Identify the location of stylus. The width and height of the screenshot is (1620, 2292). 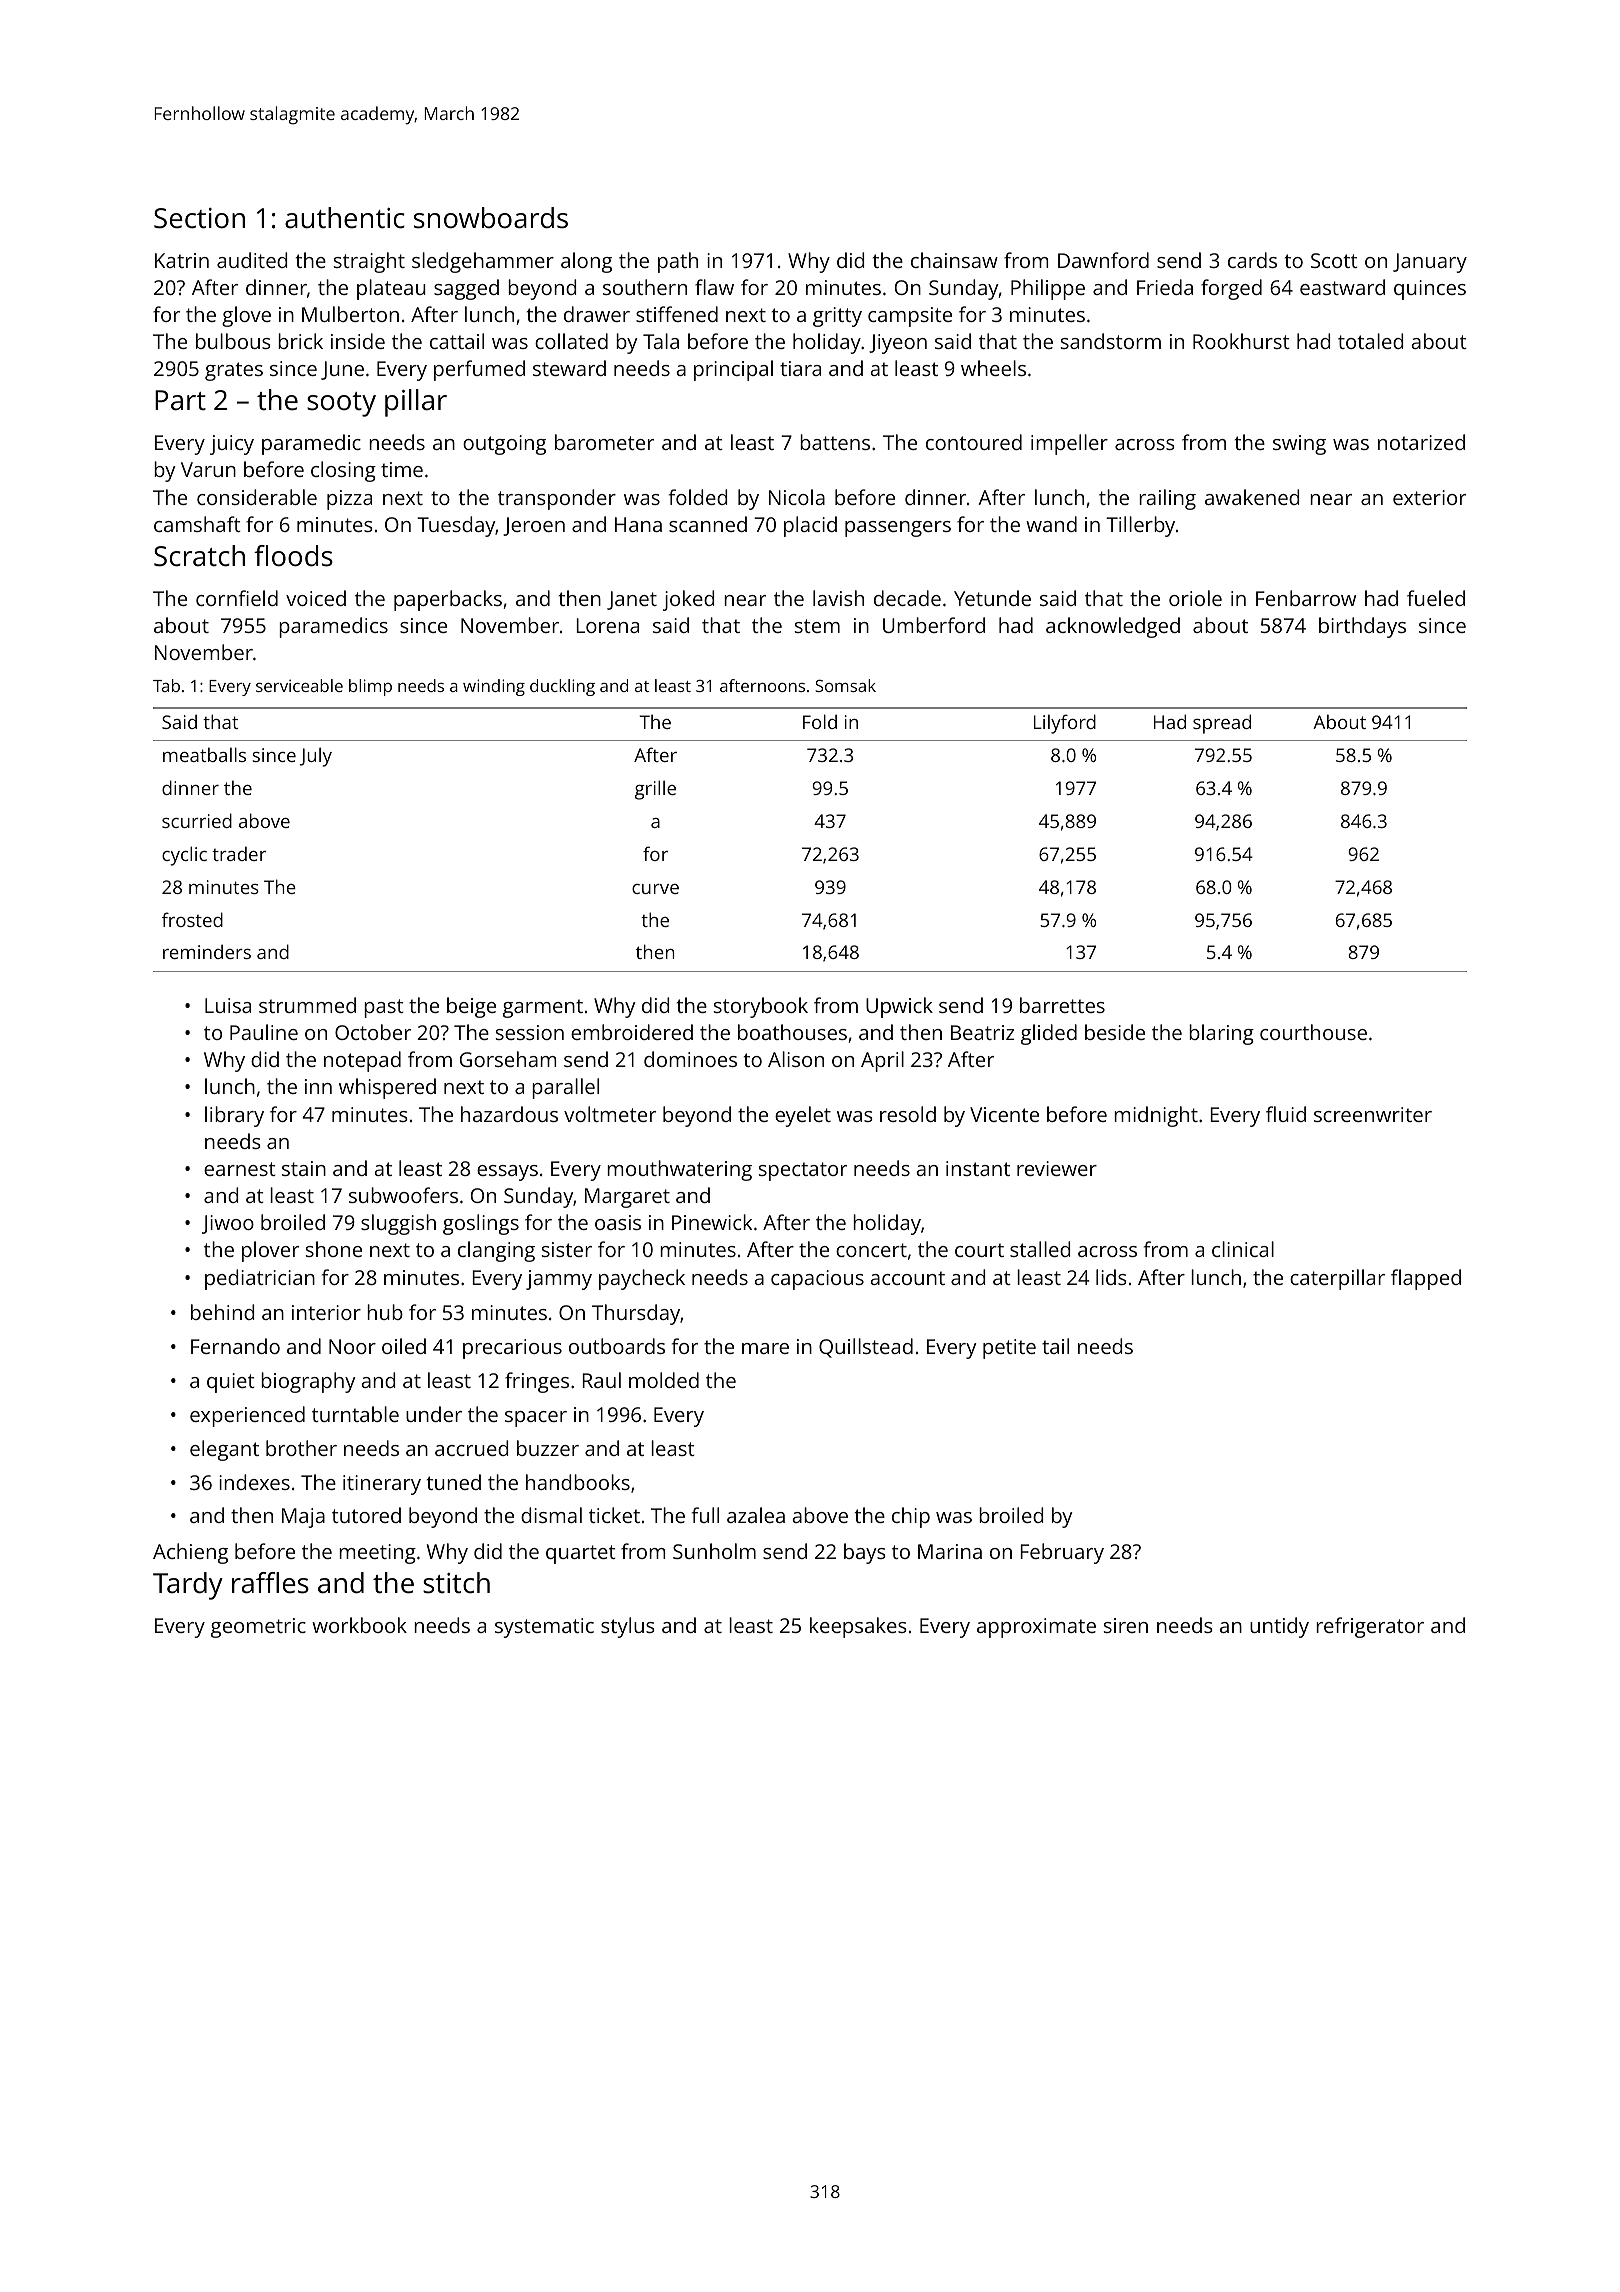
(628, 1627).
